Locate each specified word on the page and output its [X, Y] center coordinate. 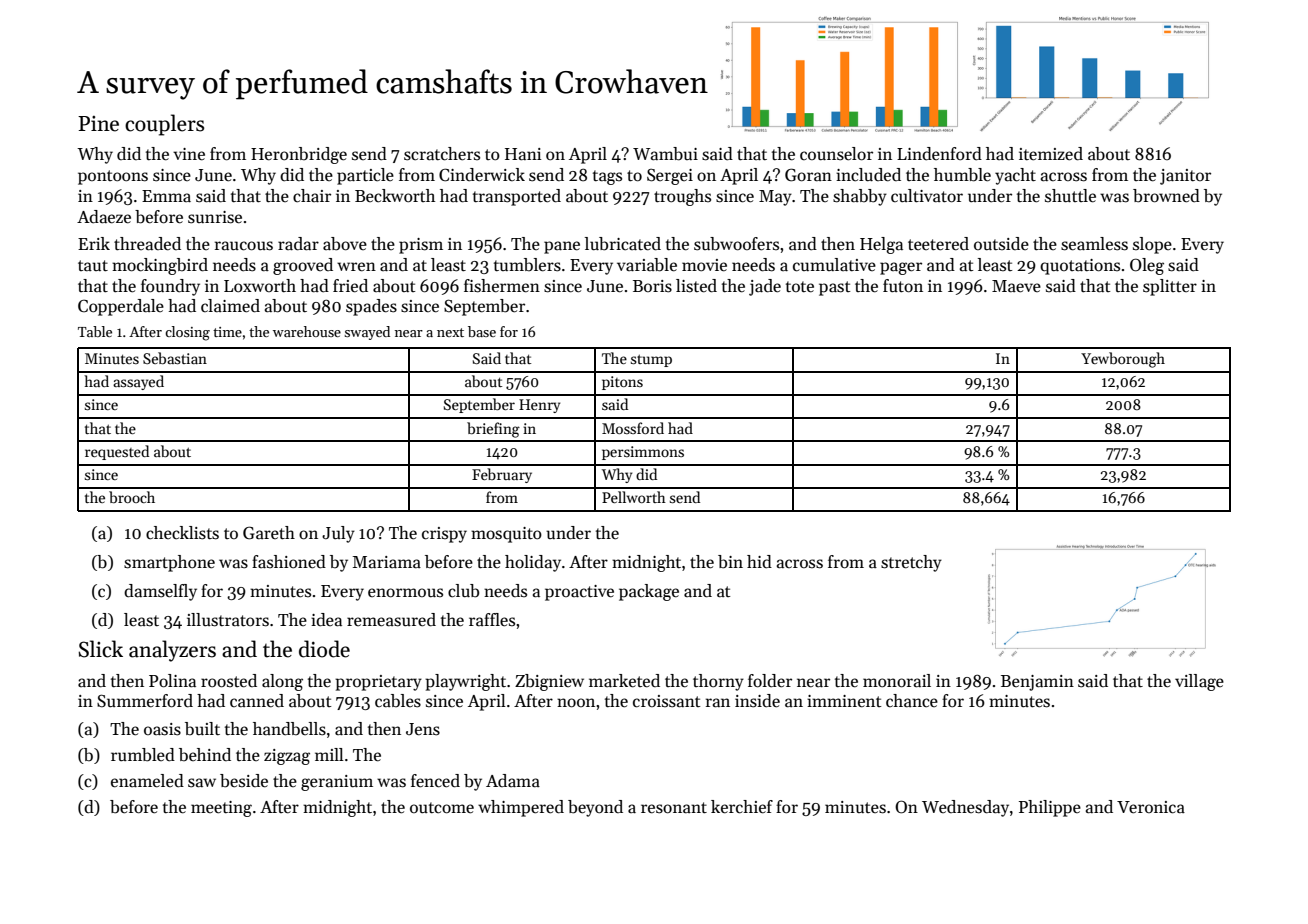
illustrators [228, 620]
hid [759, 562]
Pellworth [634, 497]
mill [329, 754]
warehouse [307, 331]
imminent [844, 701]
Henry [539, 406]
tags [607, 177]
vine [189, 154]
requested [117, 452]
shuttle [1070, 196]
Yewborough [1123, 360]
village [1199, 682]
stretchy [911, 563]
